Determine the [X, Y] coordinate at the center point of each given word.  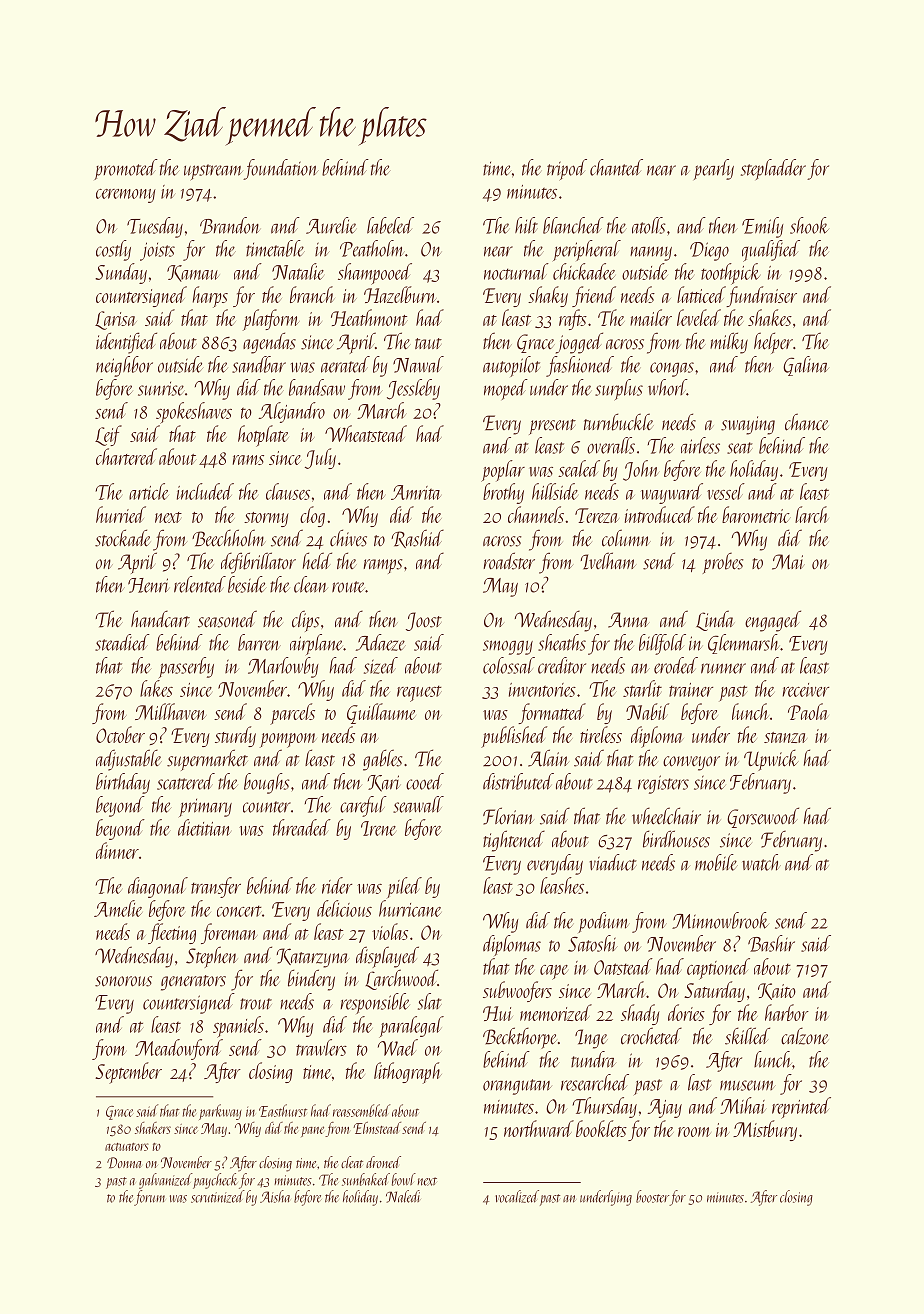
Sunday [121, 273]
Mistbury [765, 1130]
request [419, 693]
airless [700, 445]
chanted [616, 167]
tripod [567, 170]
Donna [124, 1163]
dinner [117, 850]
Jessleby [413, 389]
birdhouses [676, 839]
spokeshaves [194, 413]
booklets [601, 1128]
